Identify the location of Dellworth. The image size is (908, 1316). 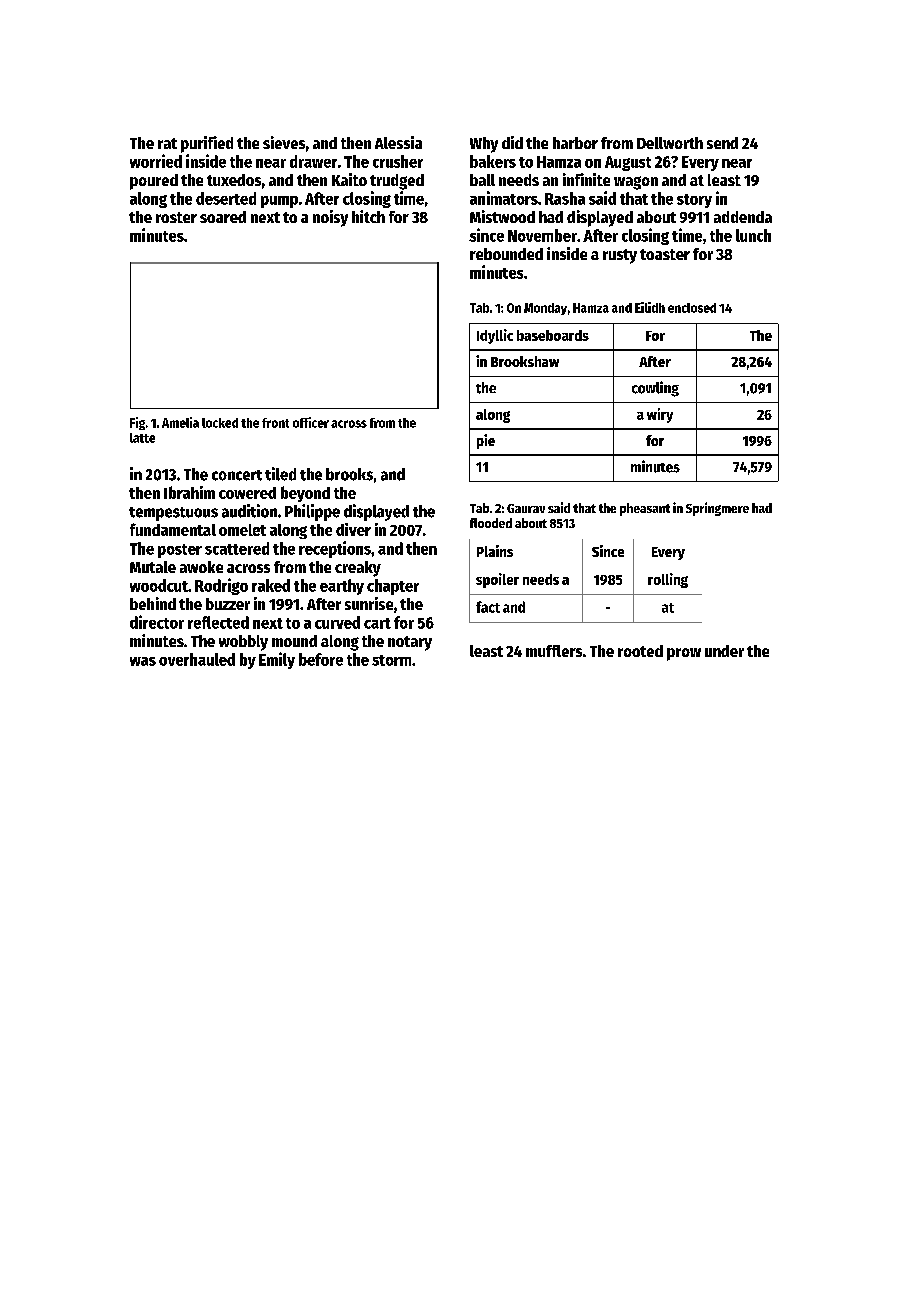
(670, 143).
